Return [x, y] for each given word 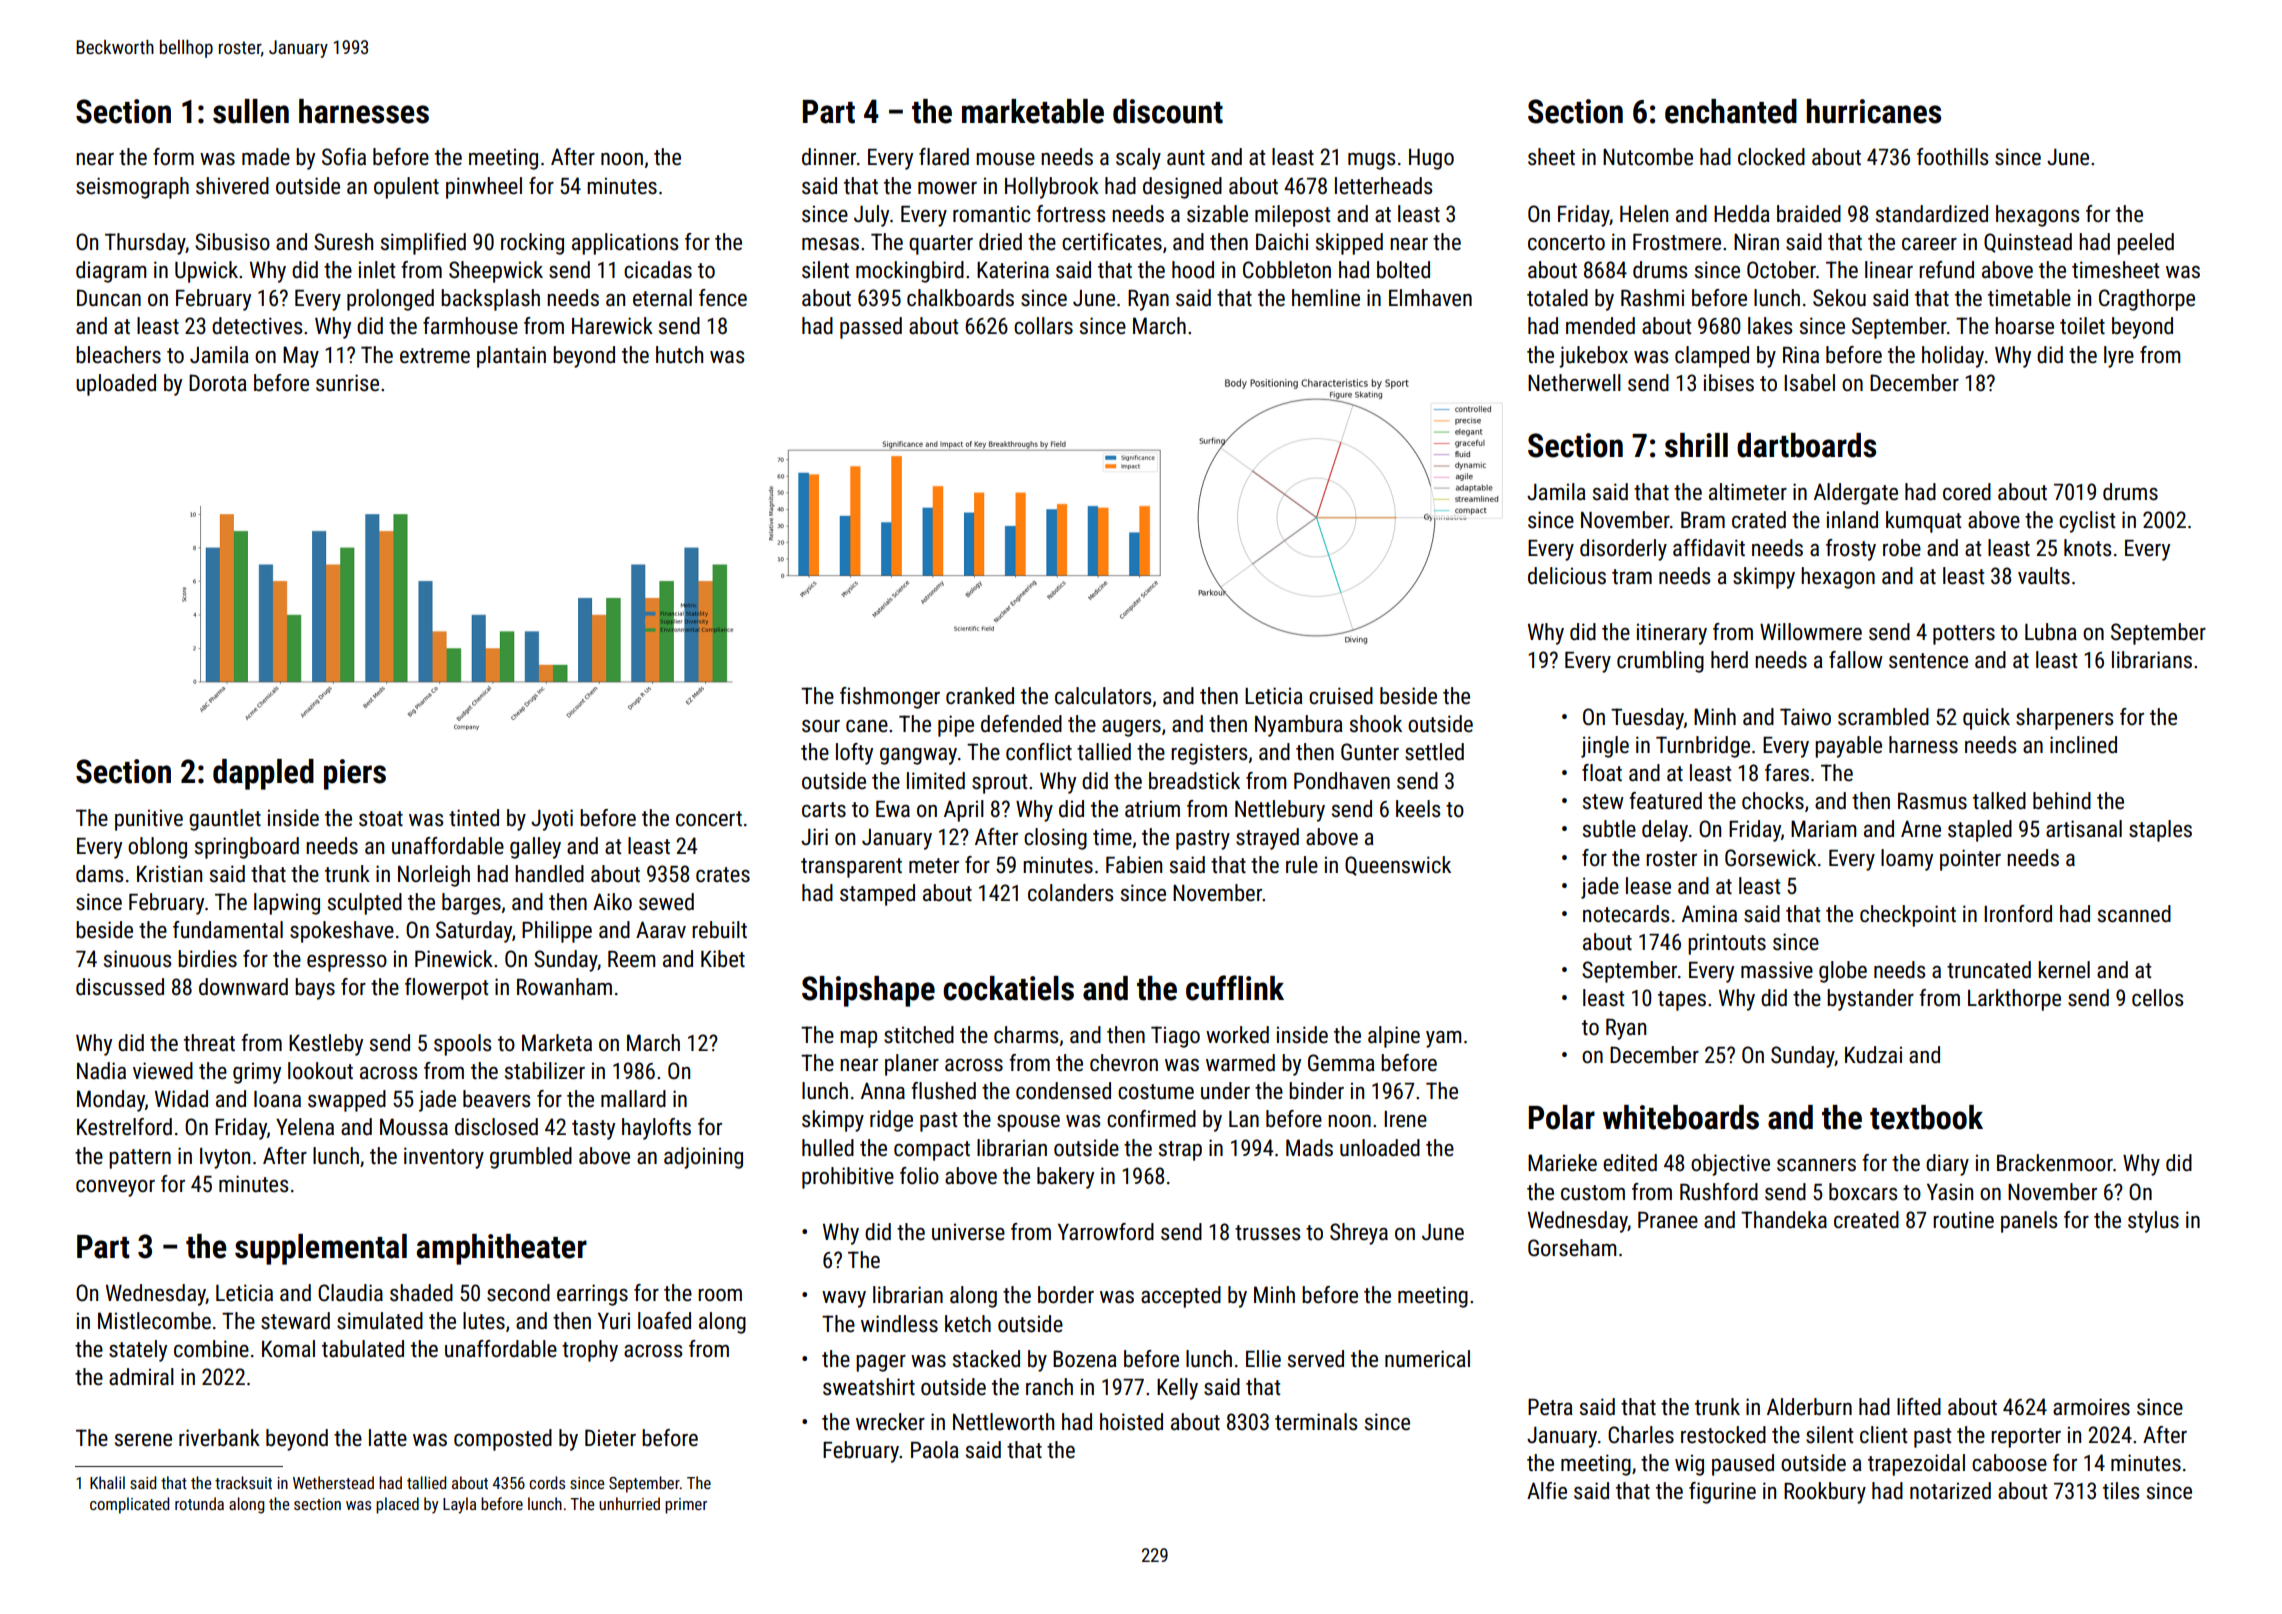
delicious [1567, 576]
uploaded [116, 385]
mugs [1371, 161]
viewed [163, 1071]
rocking [532, 244]
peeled [2145, 244]
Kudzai [1873, 1055]
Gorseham [1572, 1248]
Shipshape [868, 991]
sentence [1928, 661]
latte [388, 1438]
